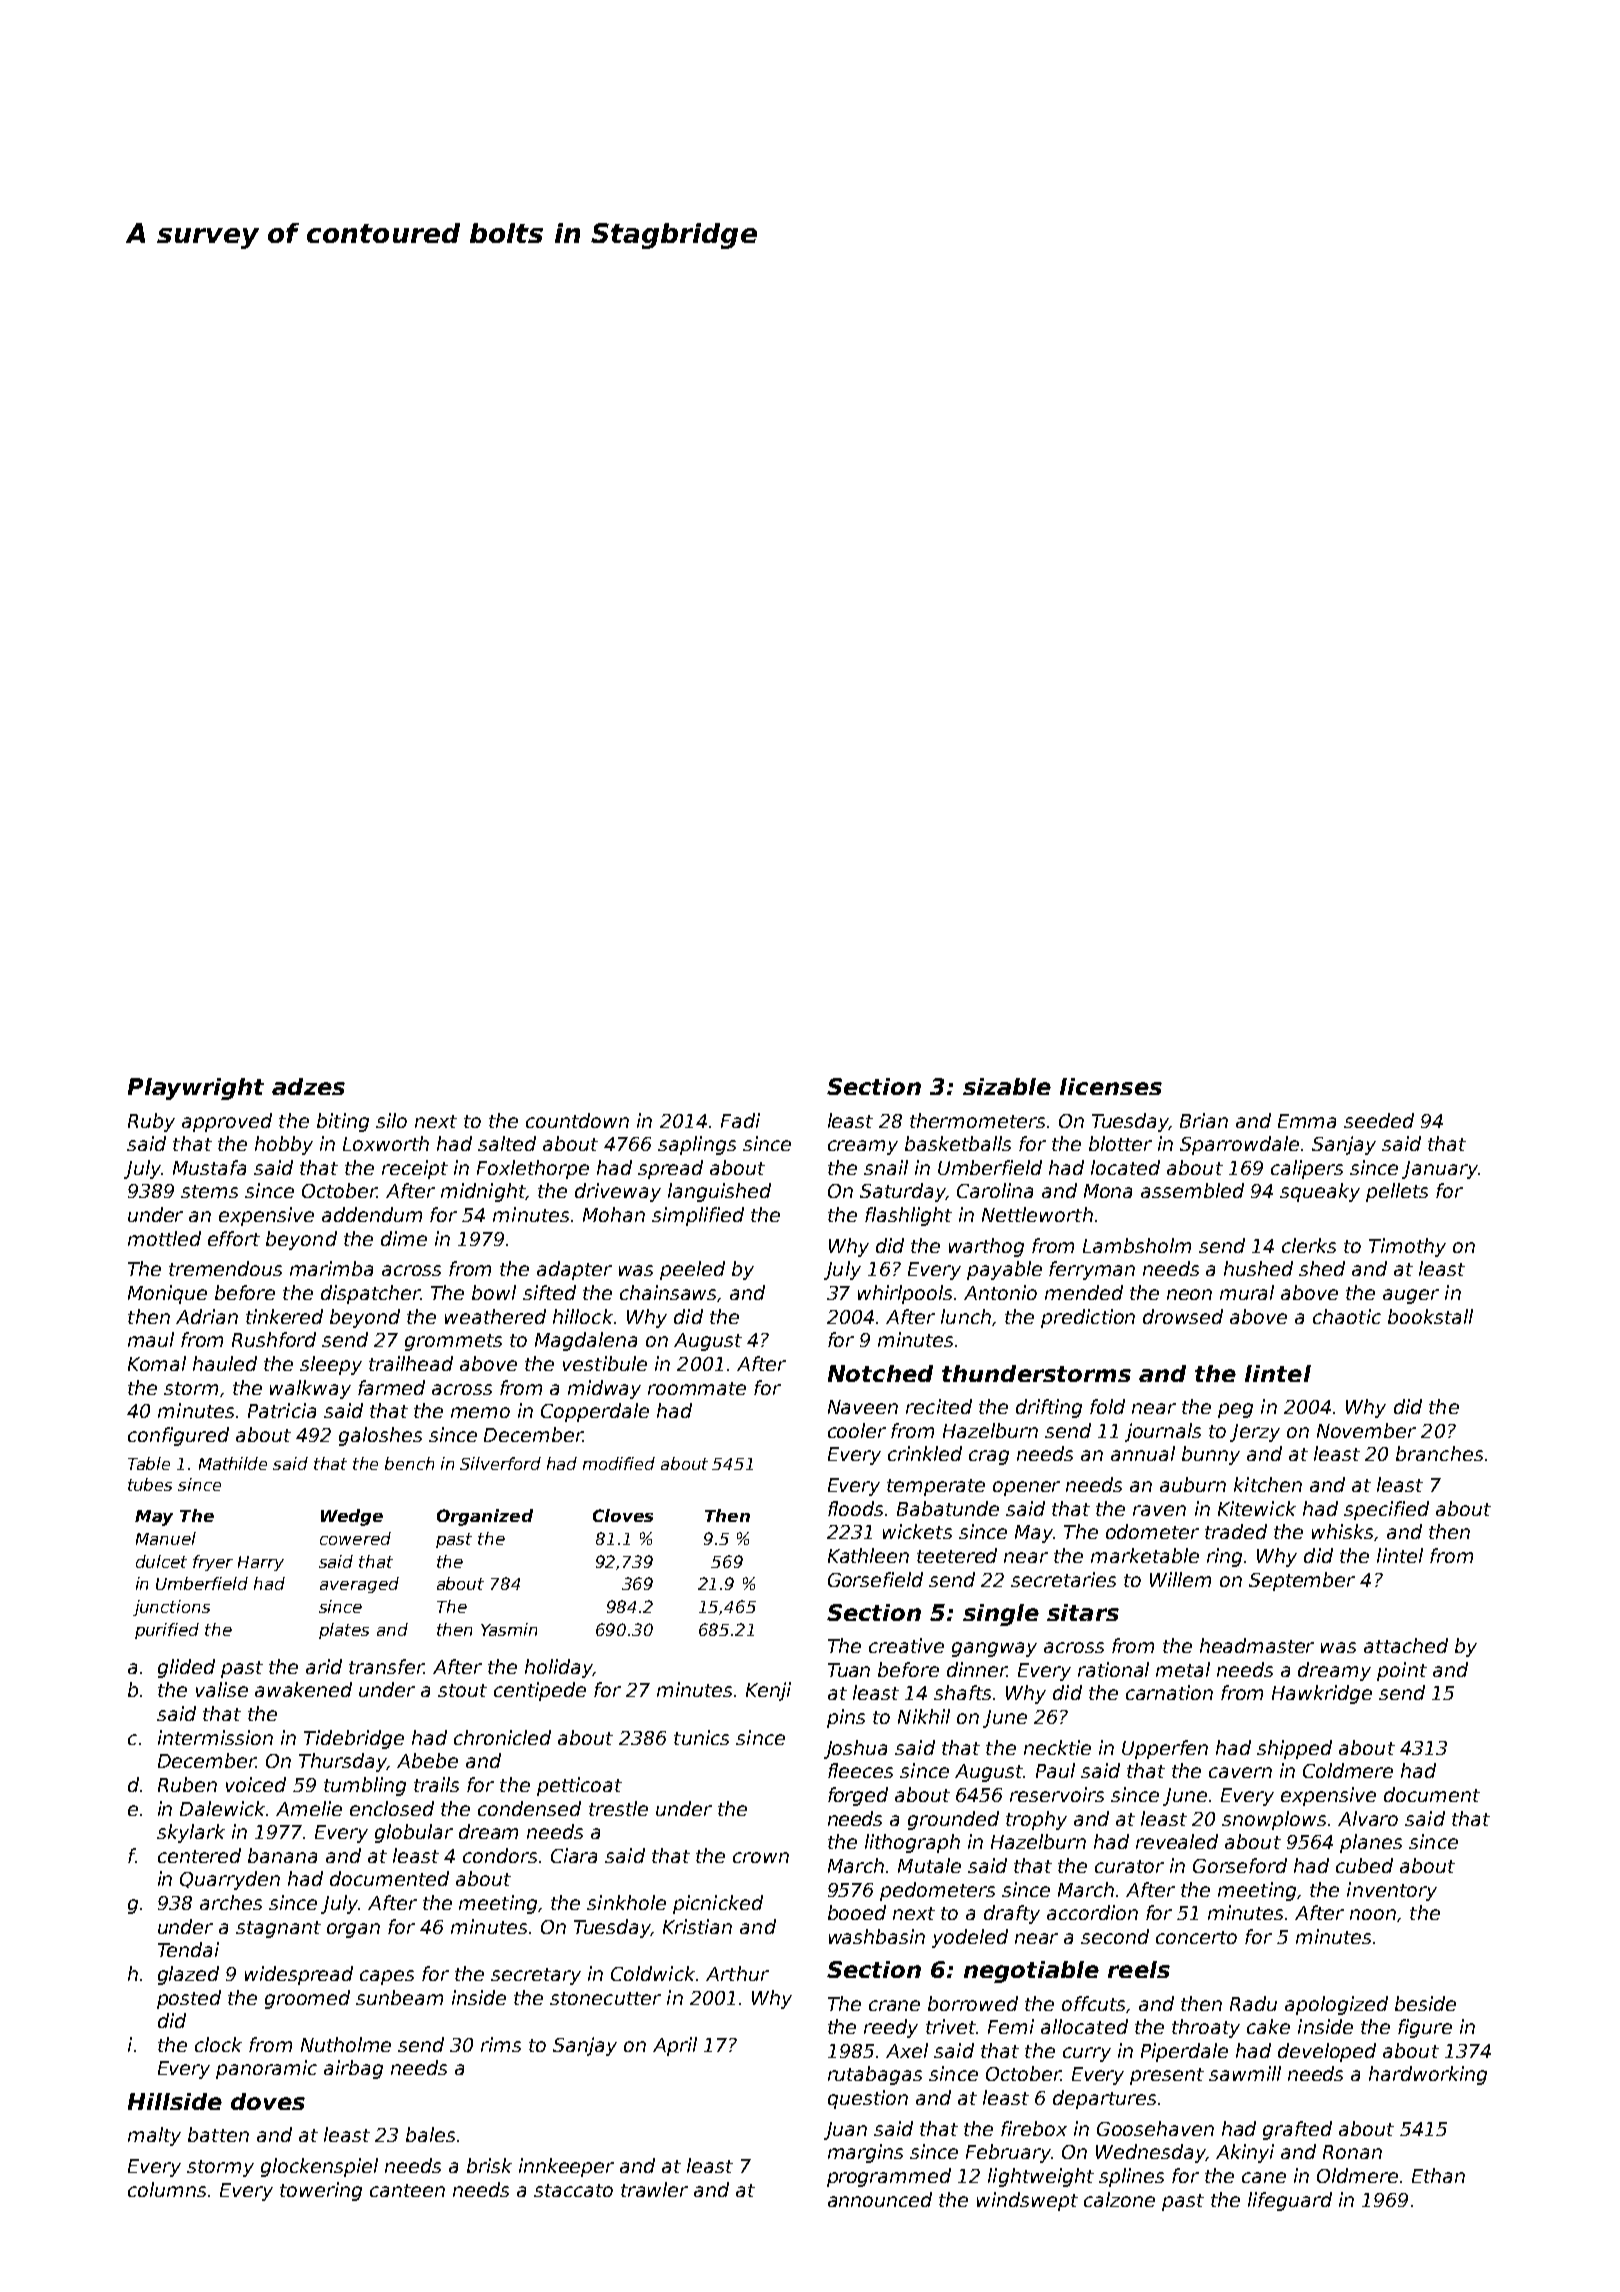 The width and height of the page is (1620, 2292). Describe the element at coordinates (370, 1294) in the page. I see `dispatcher` at that location.
